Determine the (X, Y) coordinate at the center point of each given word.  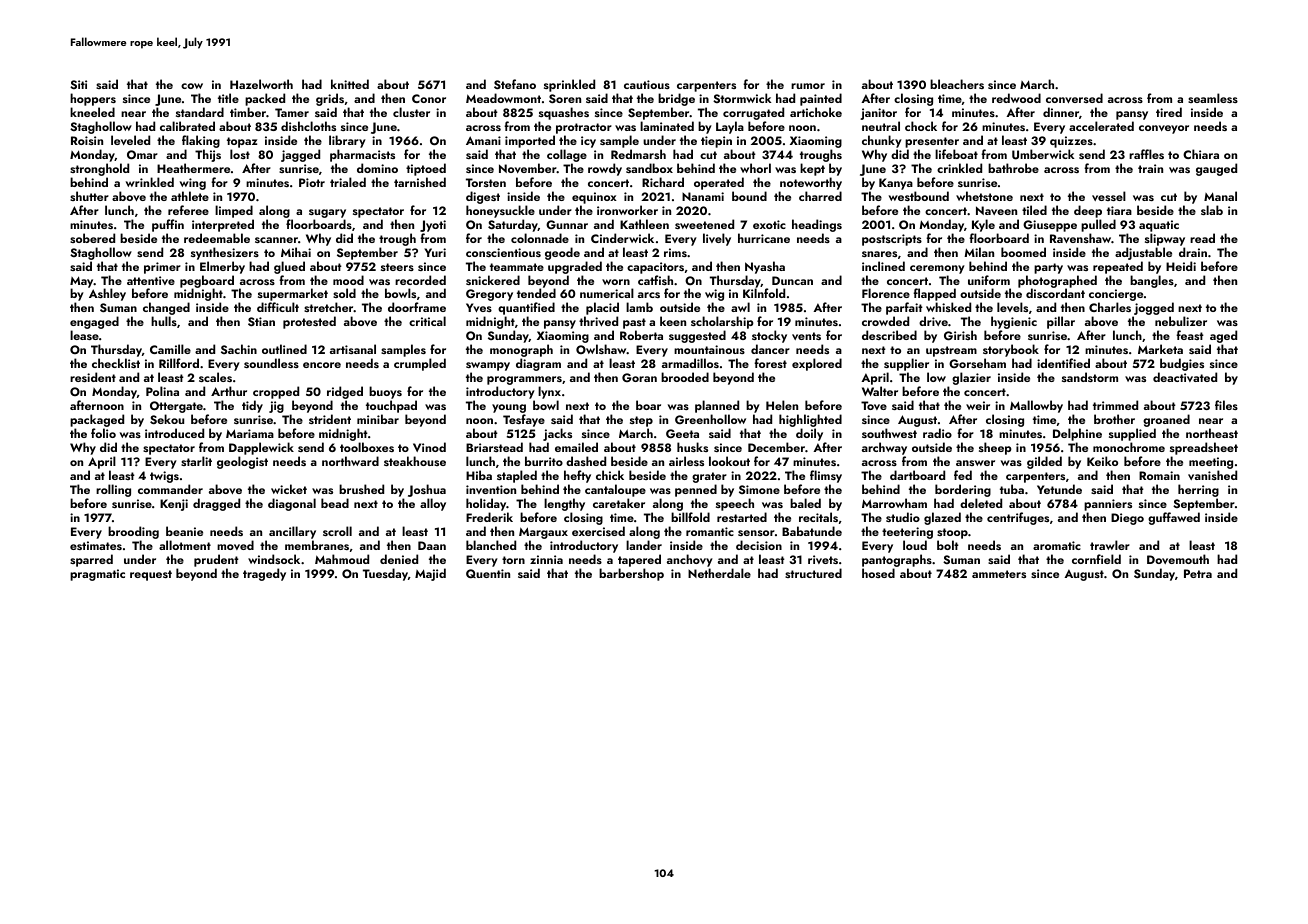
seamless (1213, 98)
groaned (1166, 420)
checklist (116, 363)
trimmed (1115, 405)
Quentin (488, 574)
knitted (350, 84)
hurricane (764, 238)
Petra (1198, 573)
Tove (874, 405)
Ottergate (176, 407)
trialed (348, 182)
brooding (133, 532)
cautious (647, 84)
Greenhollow (710, 419)
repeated (1118, 267)
